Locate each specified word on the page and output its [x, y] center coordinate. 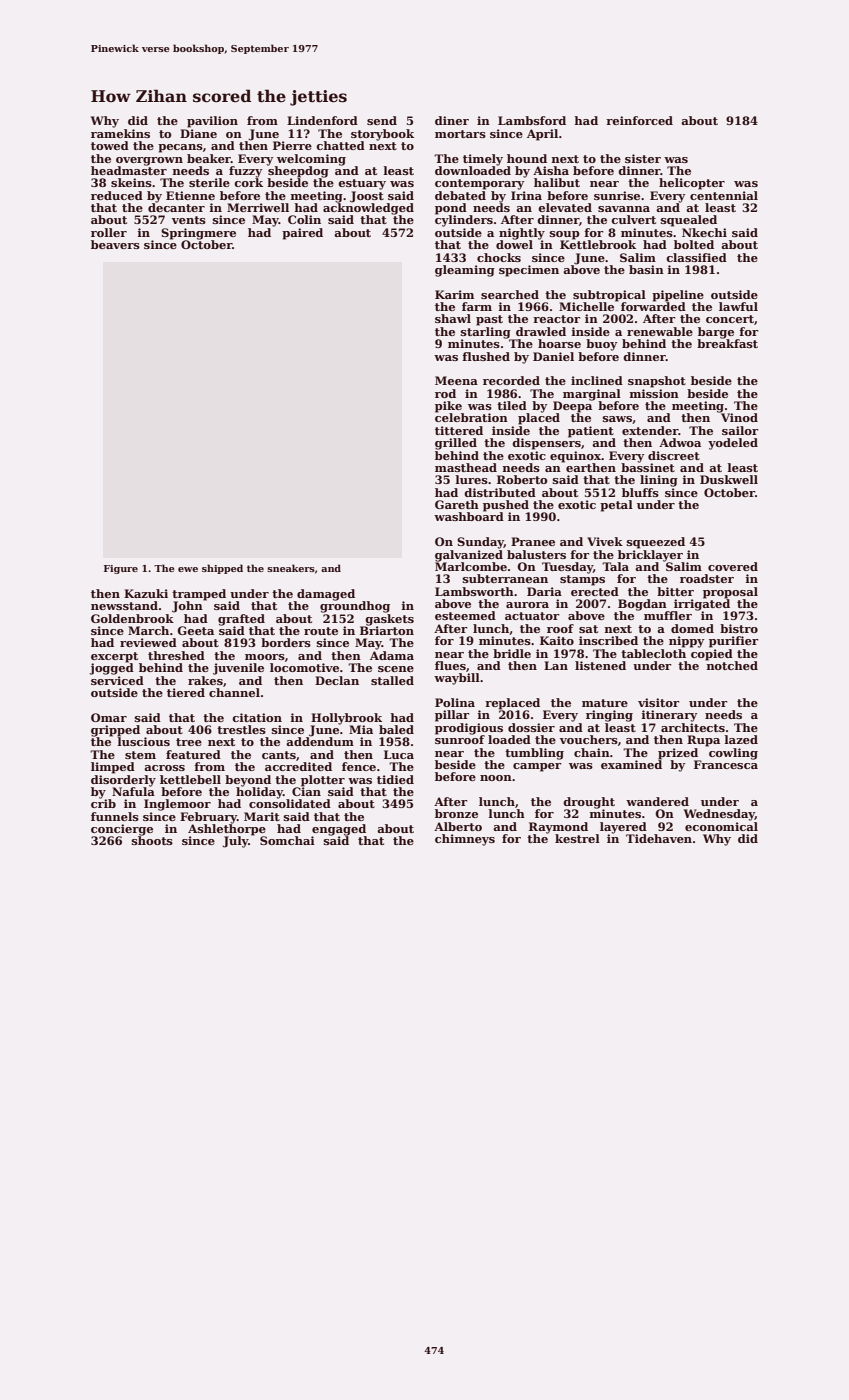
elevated [565, 207]
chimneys [465, 840]
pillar [452, 716]
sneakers [291, 568]
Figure [121, 569]
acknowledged [368, 209]
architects [693, 727]
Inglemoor [177, 805]
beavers [115, 244]
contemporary [479, 184]
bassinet [648, 467]
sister [643, 158]
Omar [109, 717]
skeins [131, 182]
